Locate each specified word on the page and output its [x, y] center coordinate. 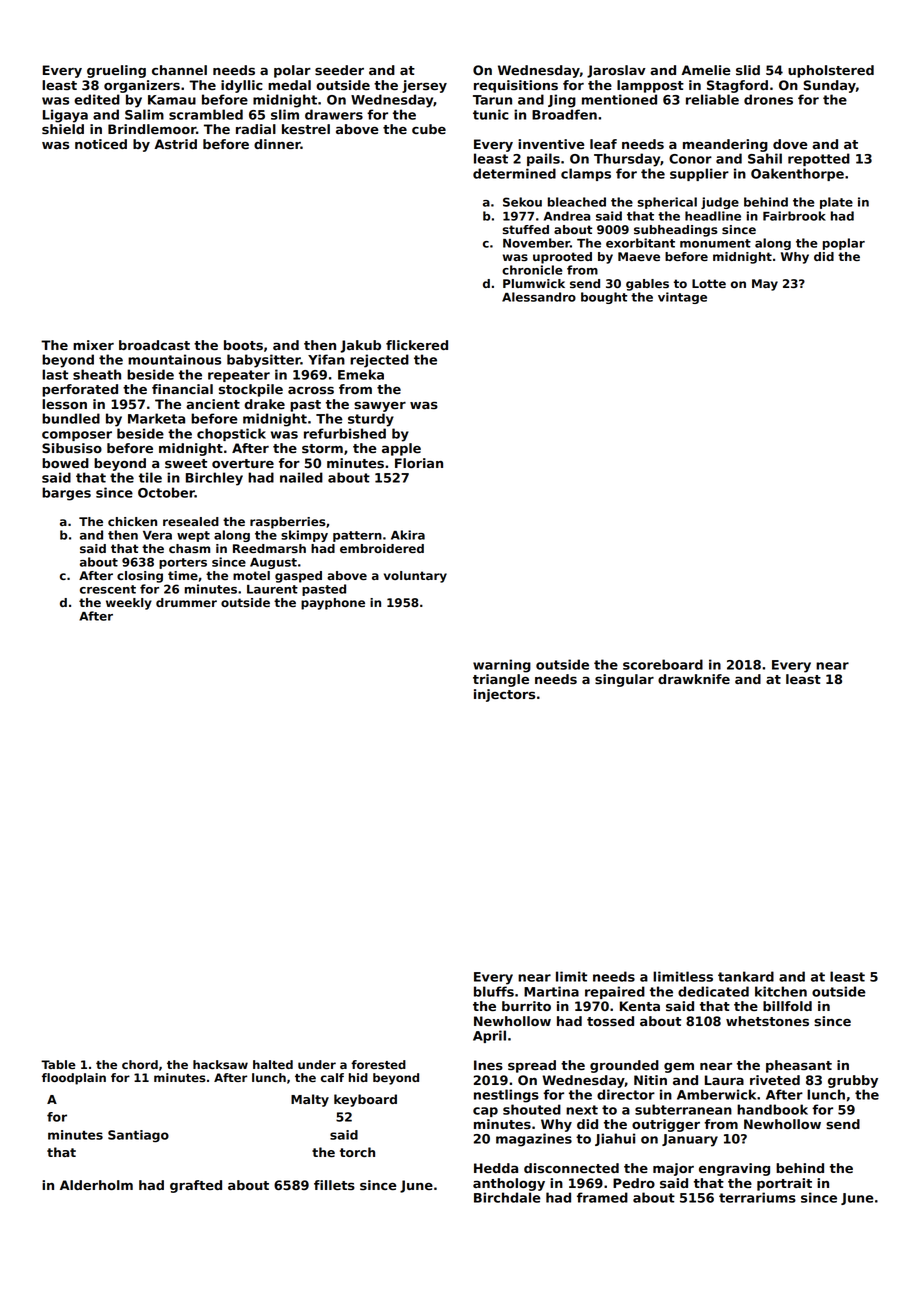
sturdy [371, 420]
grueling [116, 71]
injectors [504, 695]
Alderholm [96, 1185]
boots [243, 345]
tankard [746, 976]
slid [748, 70]
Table [58, 1064]
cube [429, 129]
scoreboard [663, 664]
